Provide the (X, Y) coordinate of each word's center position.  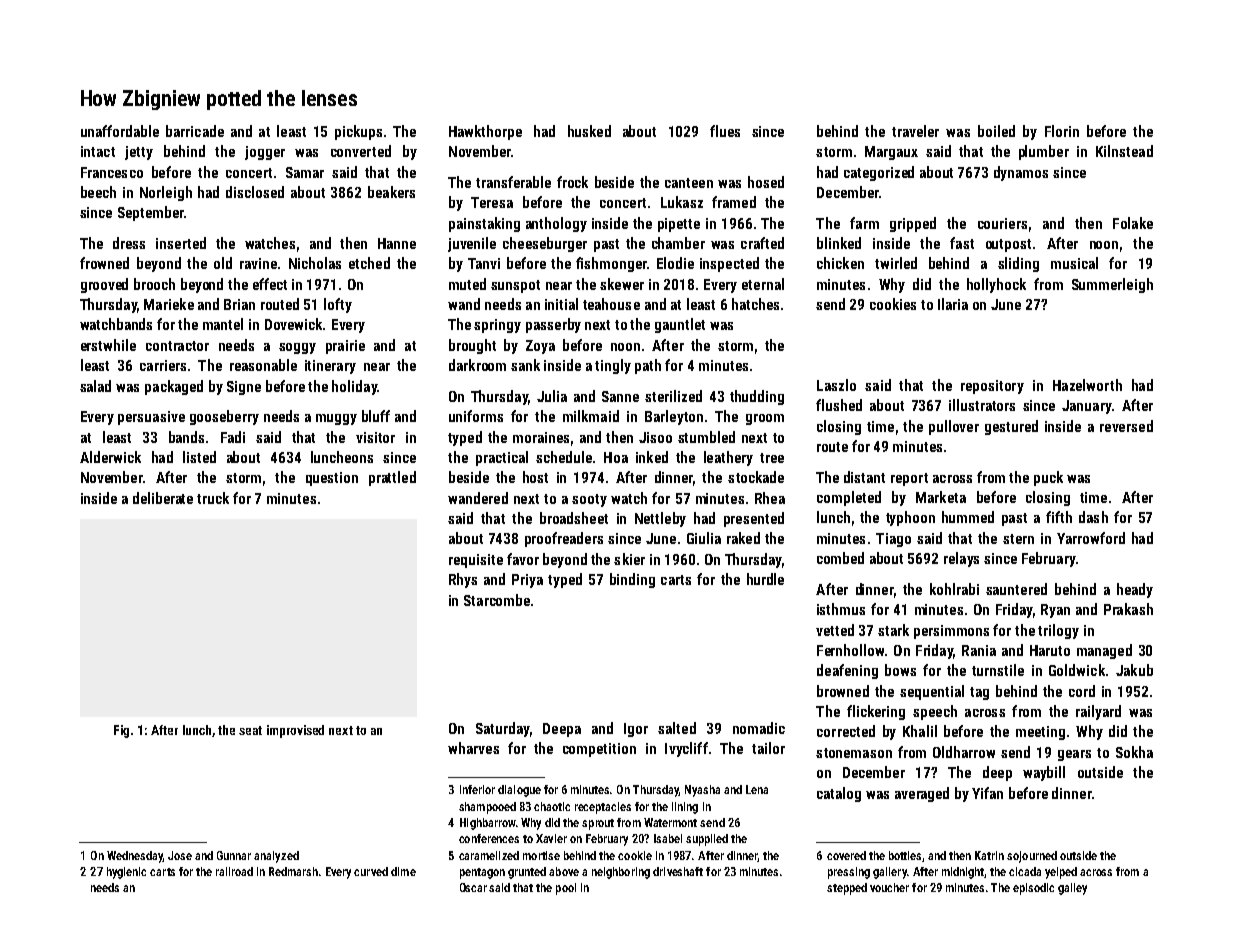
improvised (295, 731)
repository (992, 387)
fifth (1059, 517)
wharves (473, 748)
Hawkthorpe (485, 132)
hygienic (126, 873)
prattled (392, 478)
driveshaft (678, 871)
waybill (1044, 773)
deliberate (163, 498)
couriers (1002, 223)
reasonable (263, 365)
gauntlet (680, 325)
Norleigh (166, 193)
